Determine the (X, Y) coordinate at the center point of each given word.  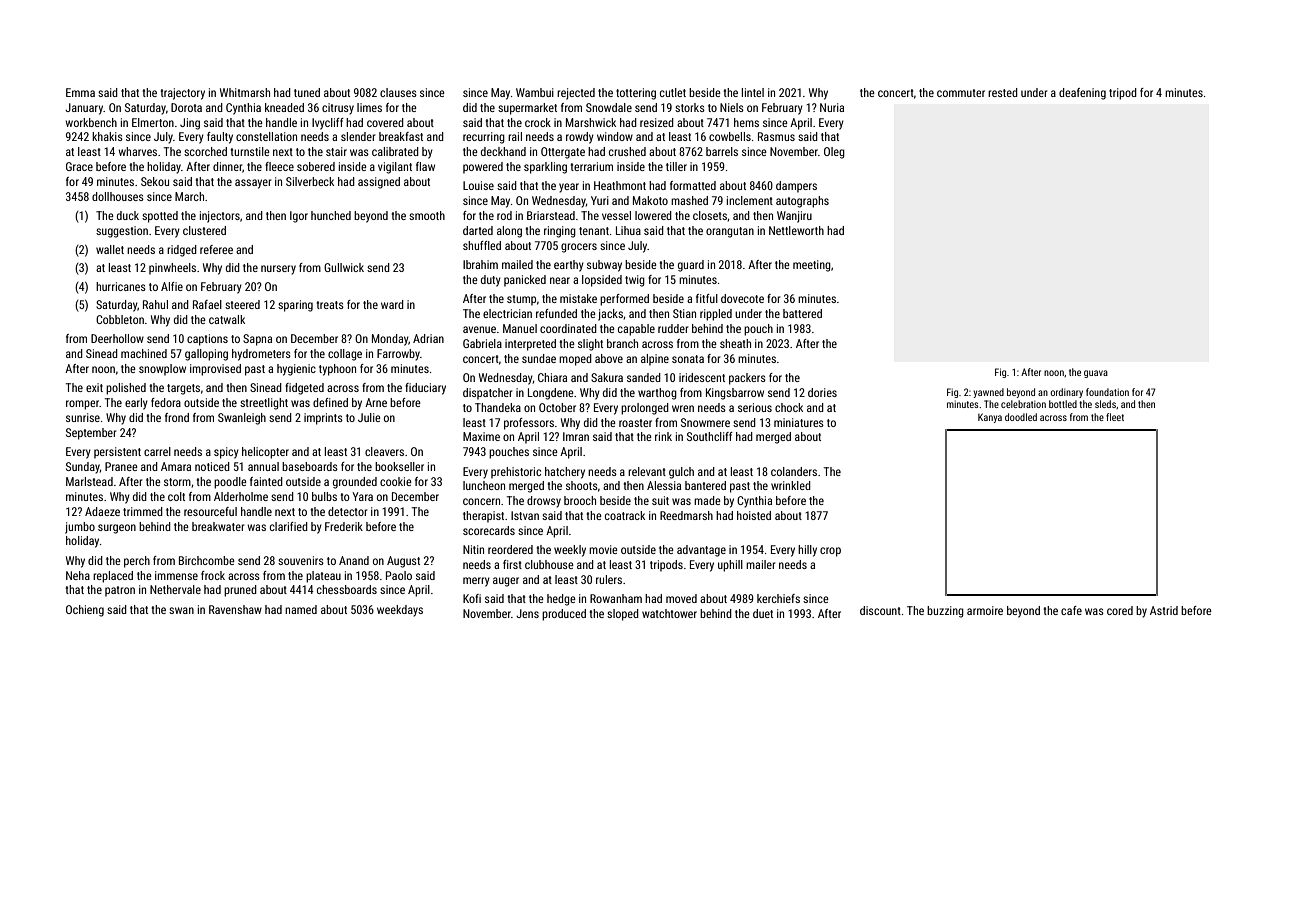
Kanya (990, 418)
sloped (623, 615)
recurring (484, 138)
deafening (1082, 94)
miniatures (799, 422)
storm (177, 482)
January (84, 109)
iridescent (702, 377)
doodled (1021, 417)
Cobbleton (120, 319)
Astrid (1164, 610)
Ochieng (85, 611)
